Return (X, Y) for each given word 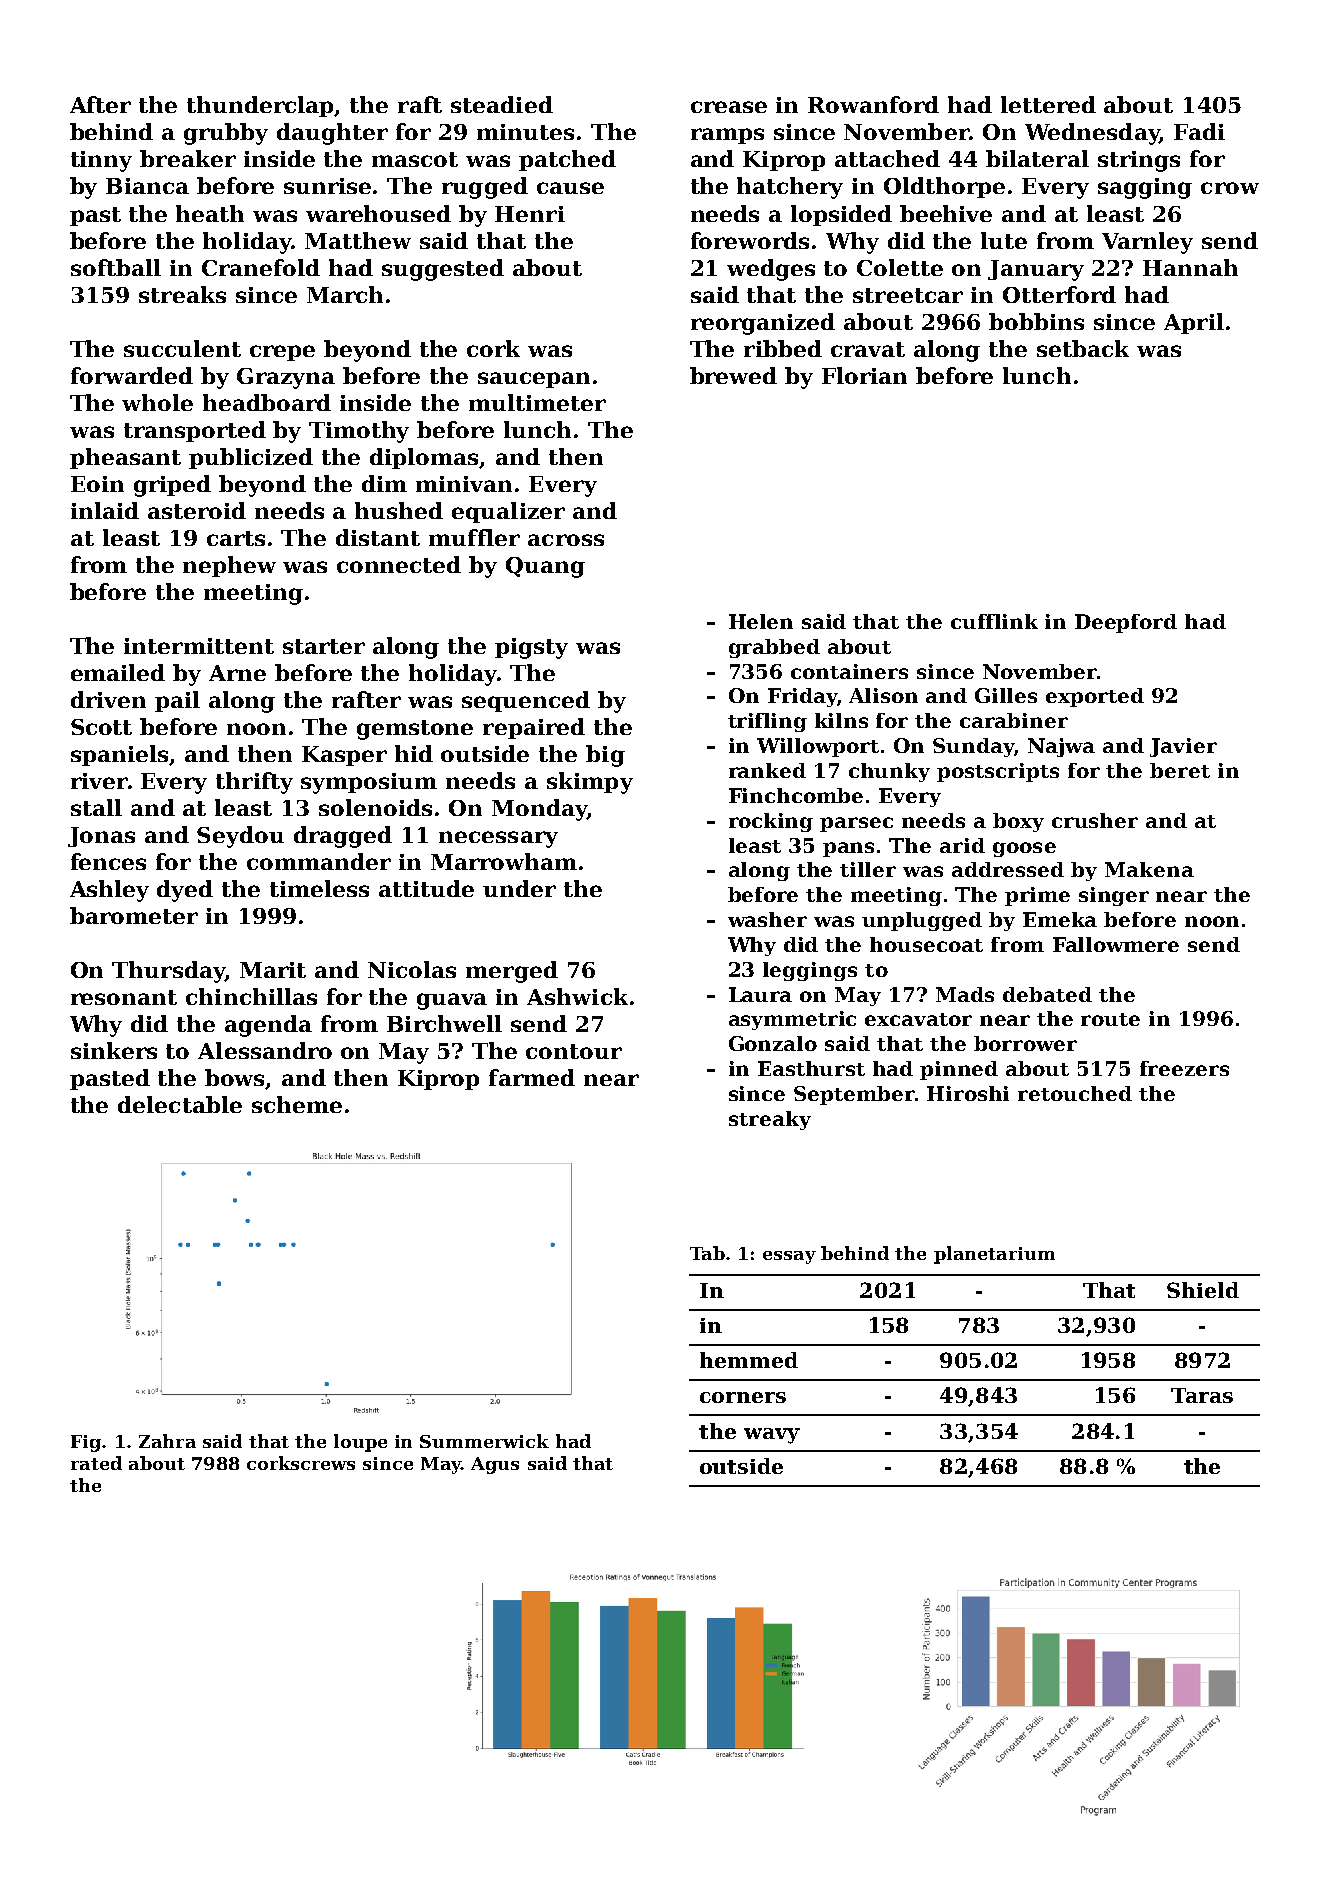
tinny (101, 161)
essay (789, 1257)
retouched (1075, 1093)
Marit (273, 970)
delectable (180, 1104)
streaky (770, 1120)
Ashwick (577, 996)
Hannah (1190, 267)
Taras (1202, 1395)
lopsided (841, 215)
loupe (360, 1443)
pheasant (125, 458)
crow (1230, 188)
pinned (959, 1070)
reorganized (763, 324)
